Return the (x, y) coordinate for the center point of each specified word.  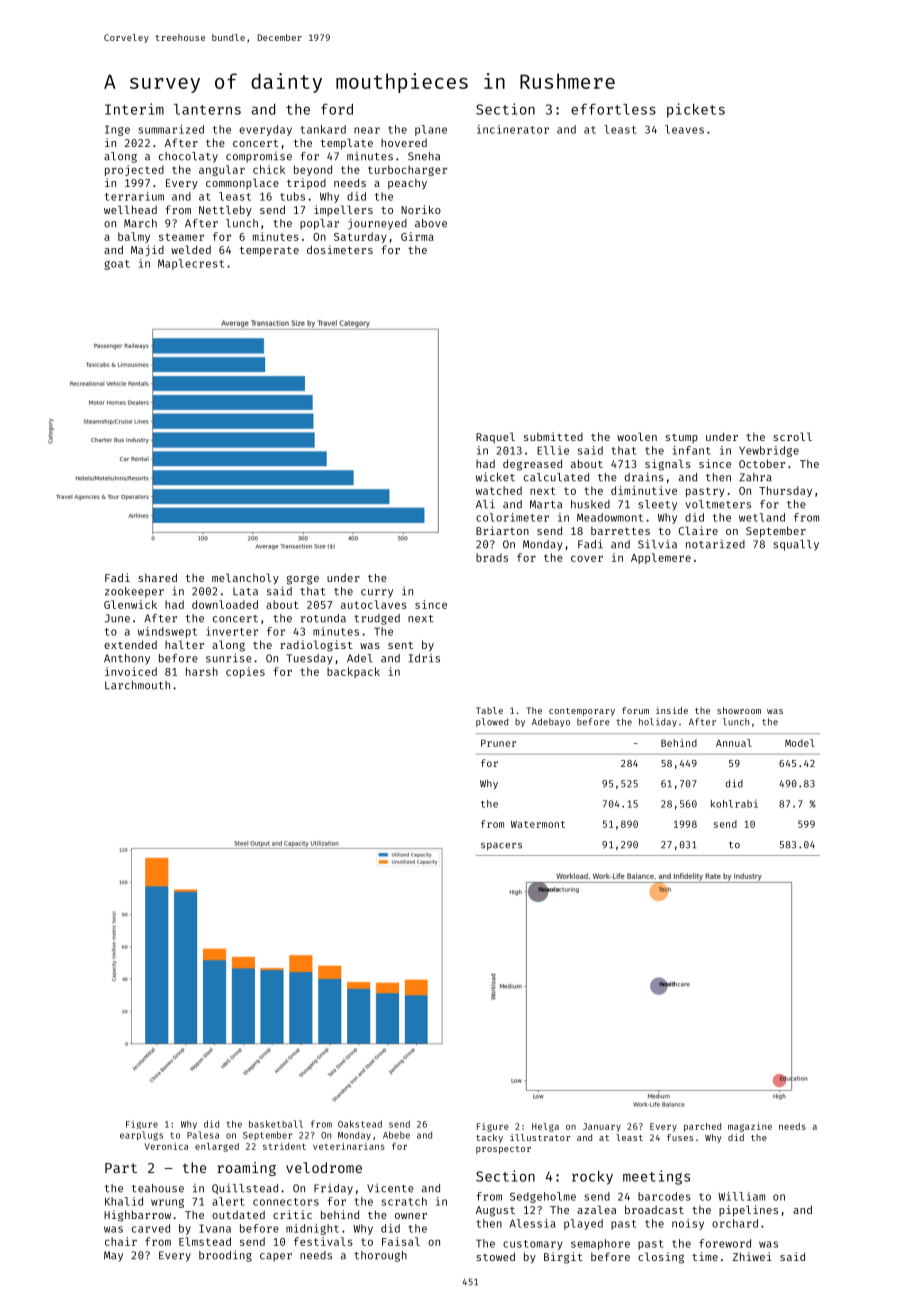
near (367, 130)
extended (130, 644)
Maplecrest (191, 264)
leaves (684, 129)
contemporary (582, 712)
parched (702, 1127)
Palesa (203, 1135)
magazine (750, 1127)
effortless (613, 109)
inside (672, 710)
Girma (417, 236)
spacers (501, 847)
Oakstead (360, 1124)
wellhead (130, 209)
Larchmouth (137, 685)
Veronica (166, 1146)
